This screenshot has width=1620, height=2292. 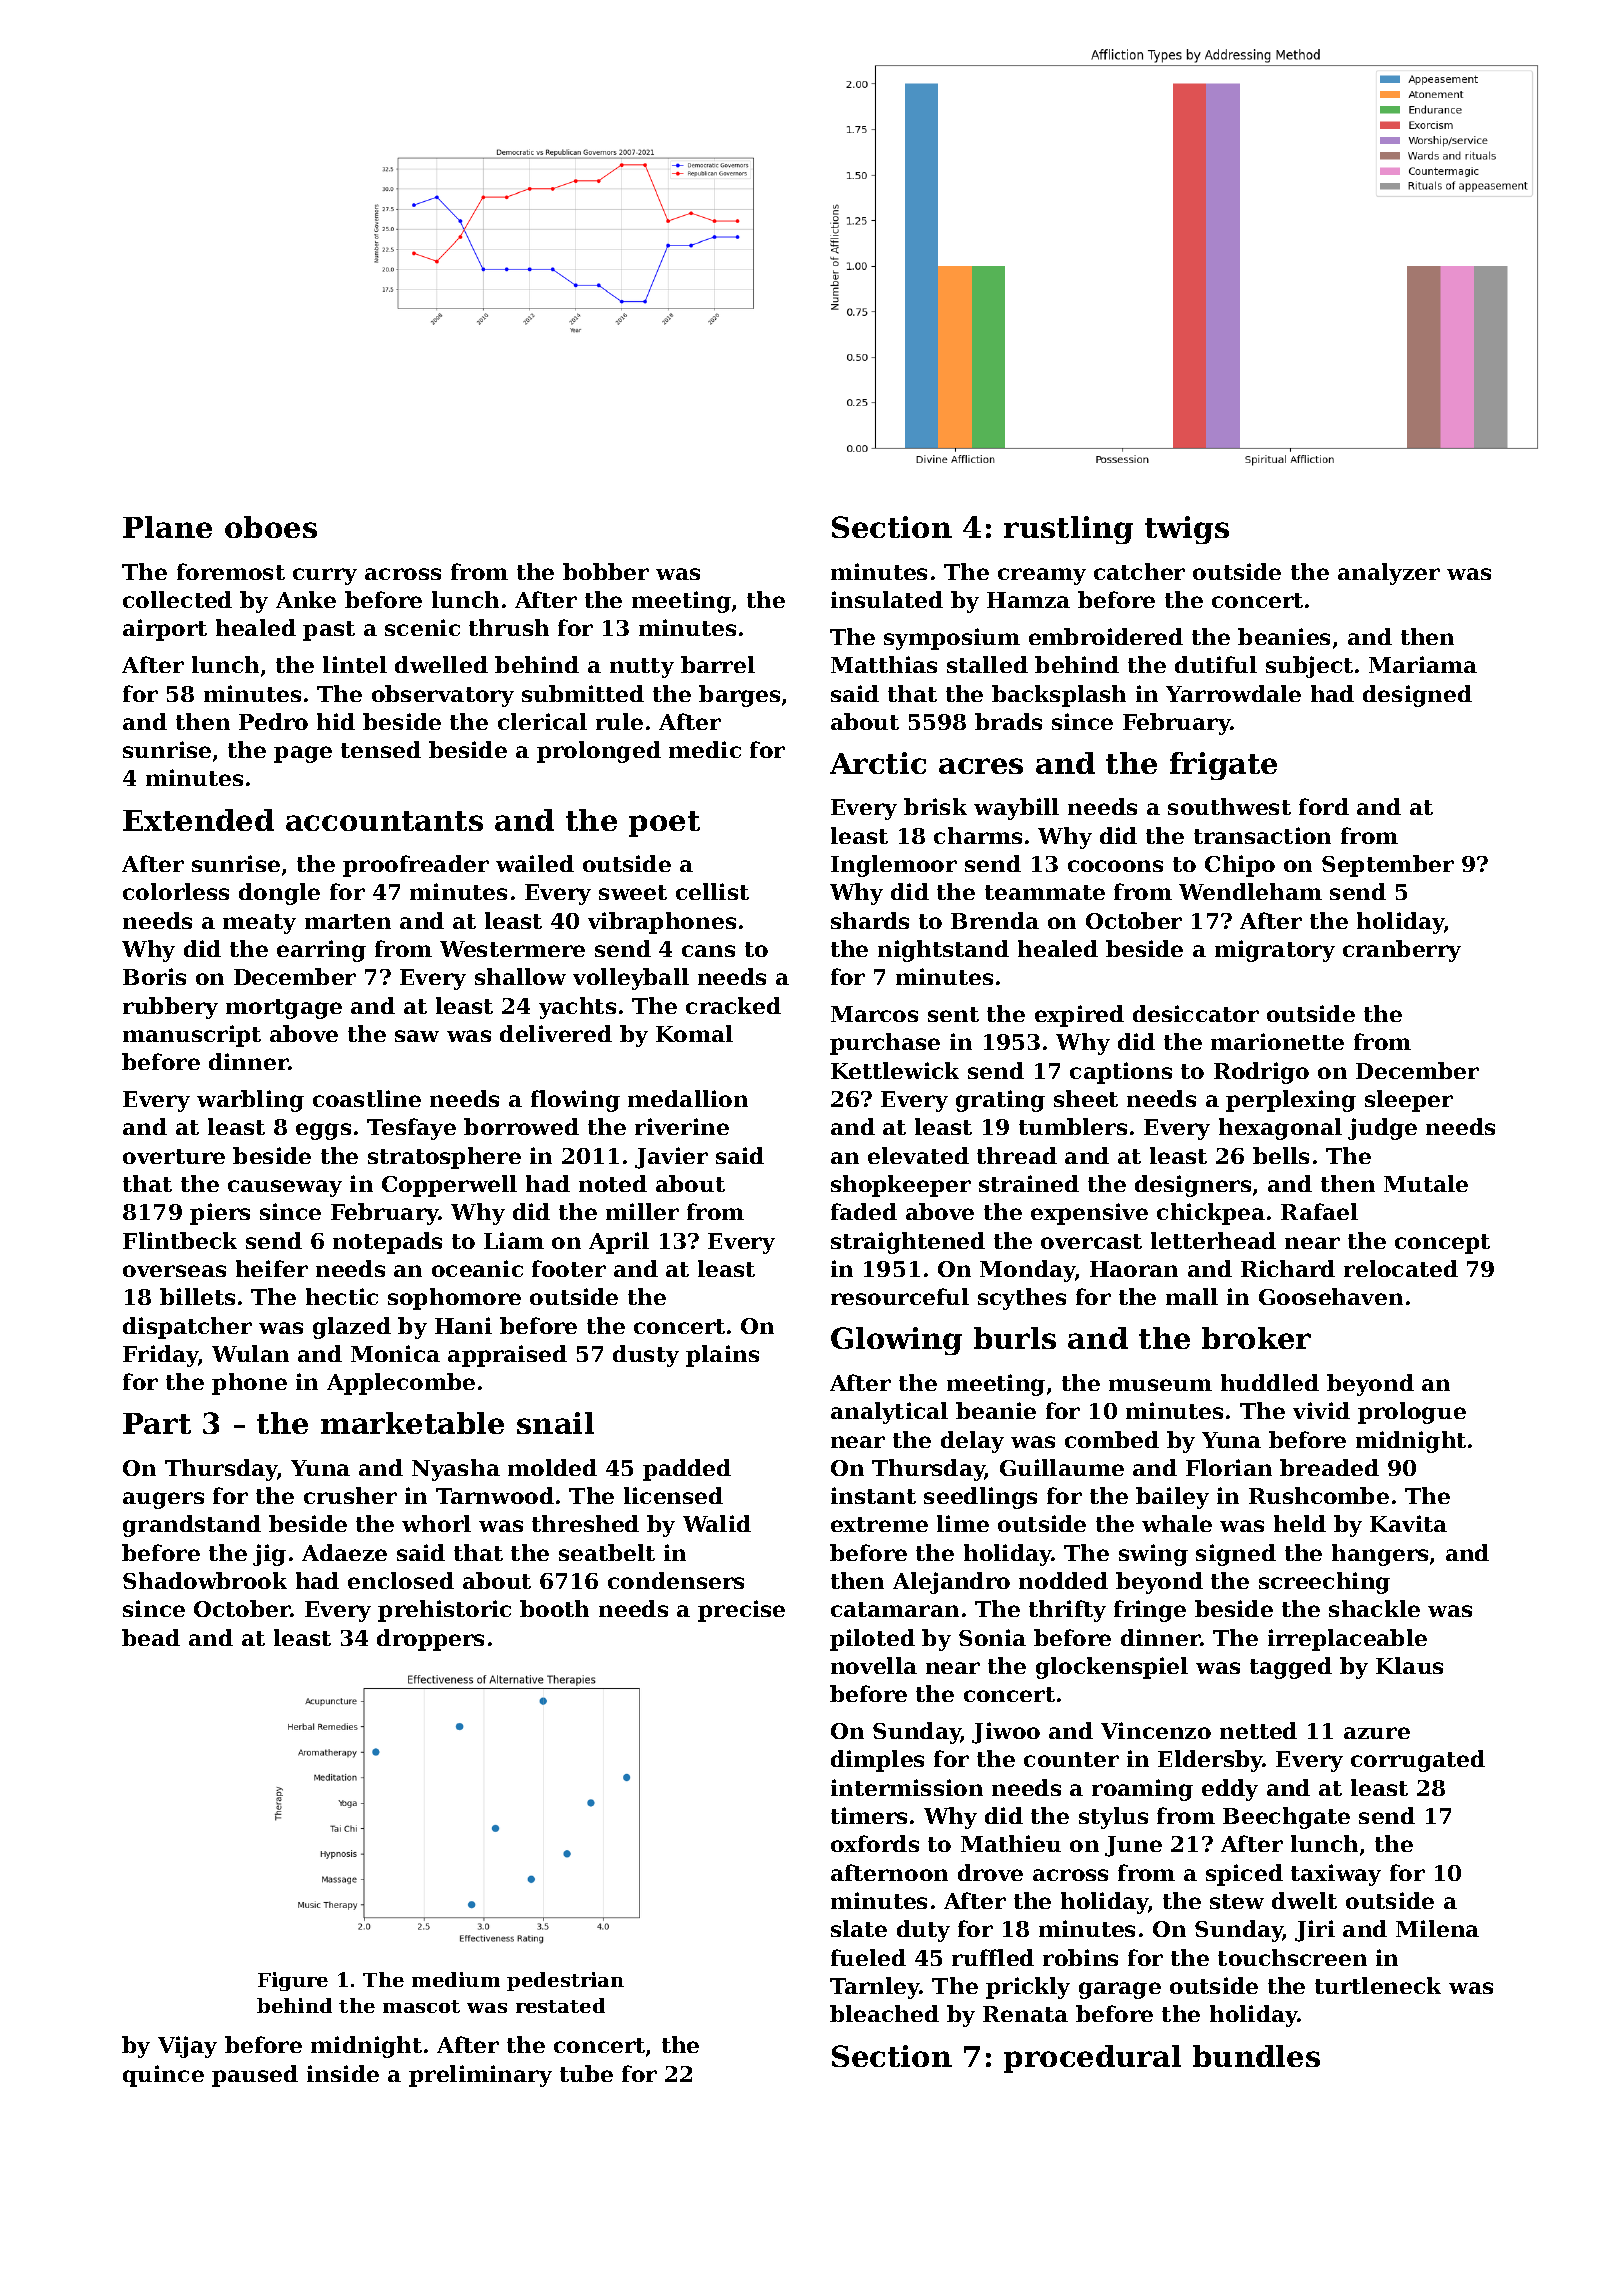 I want to click on procedural, so click(x=1092, y=2059).
